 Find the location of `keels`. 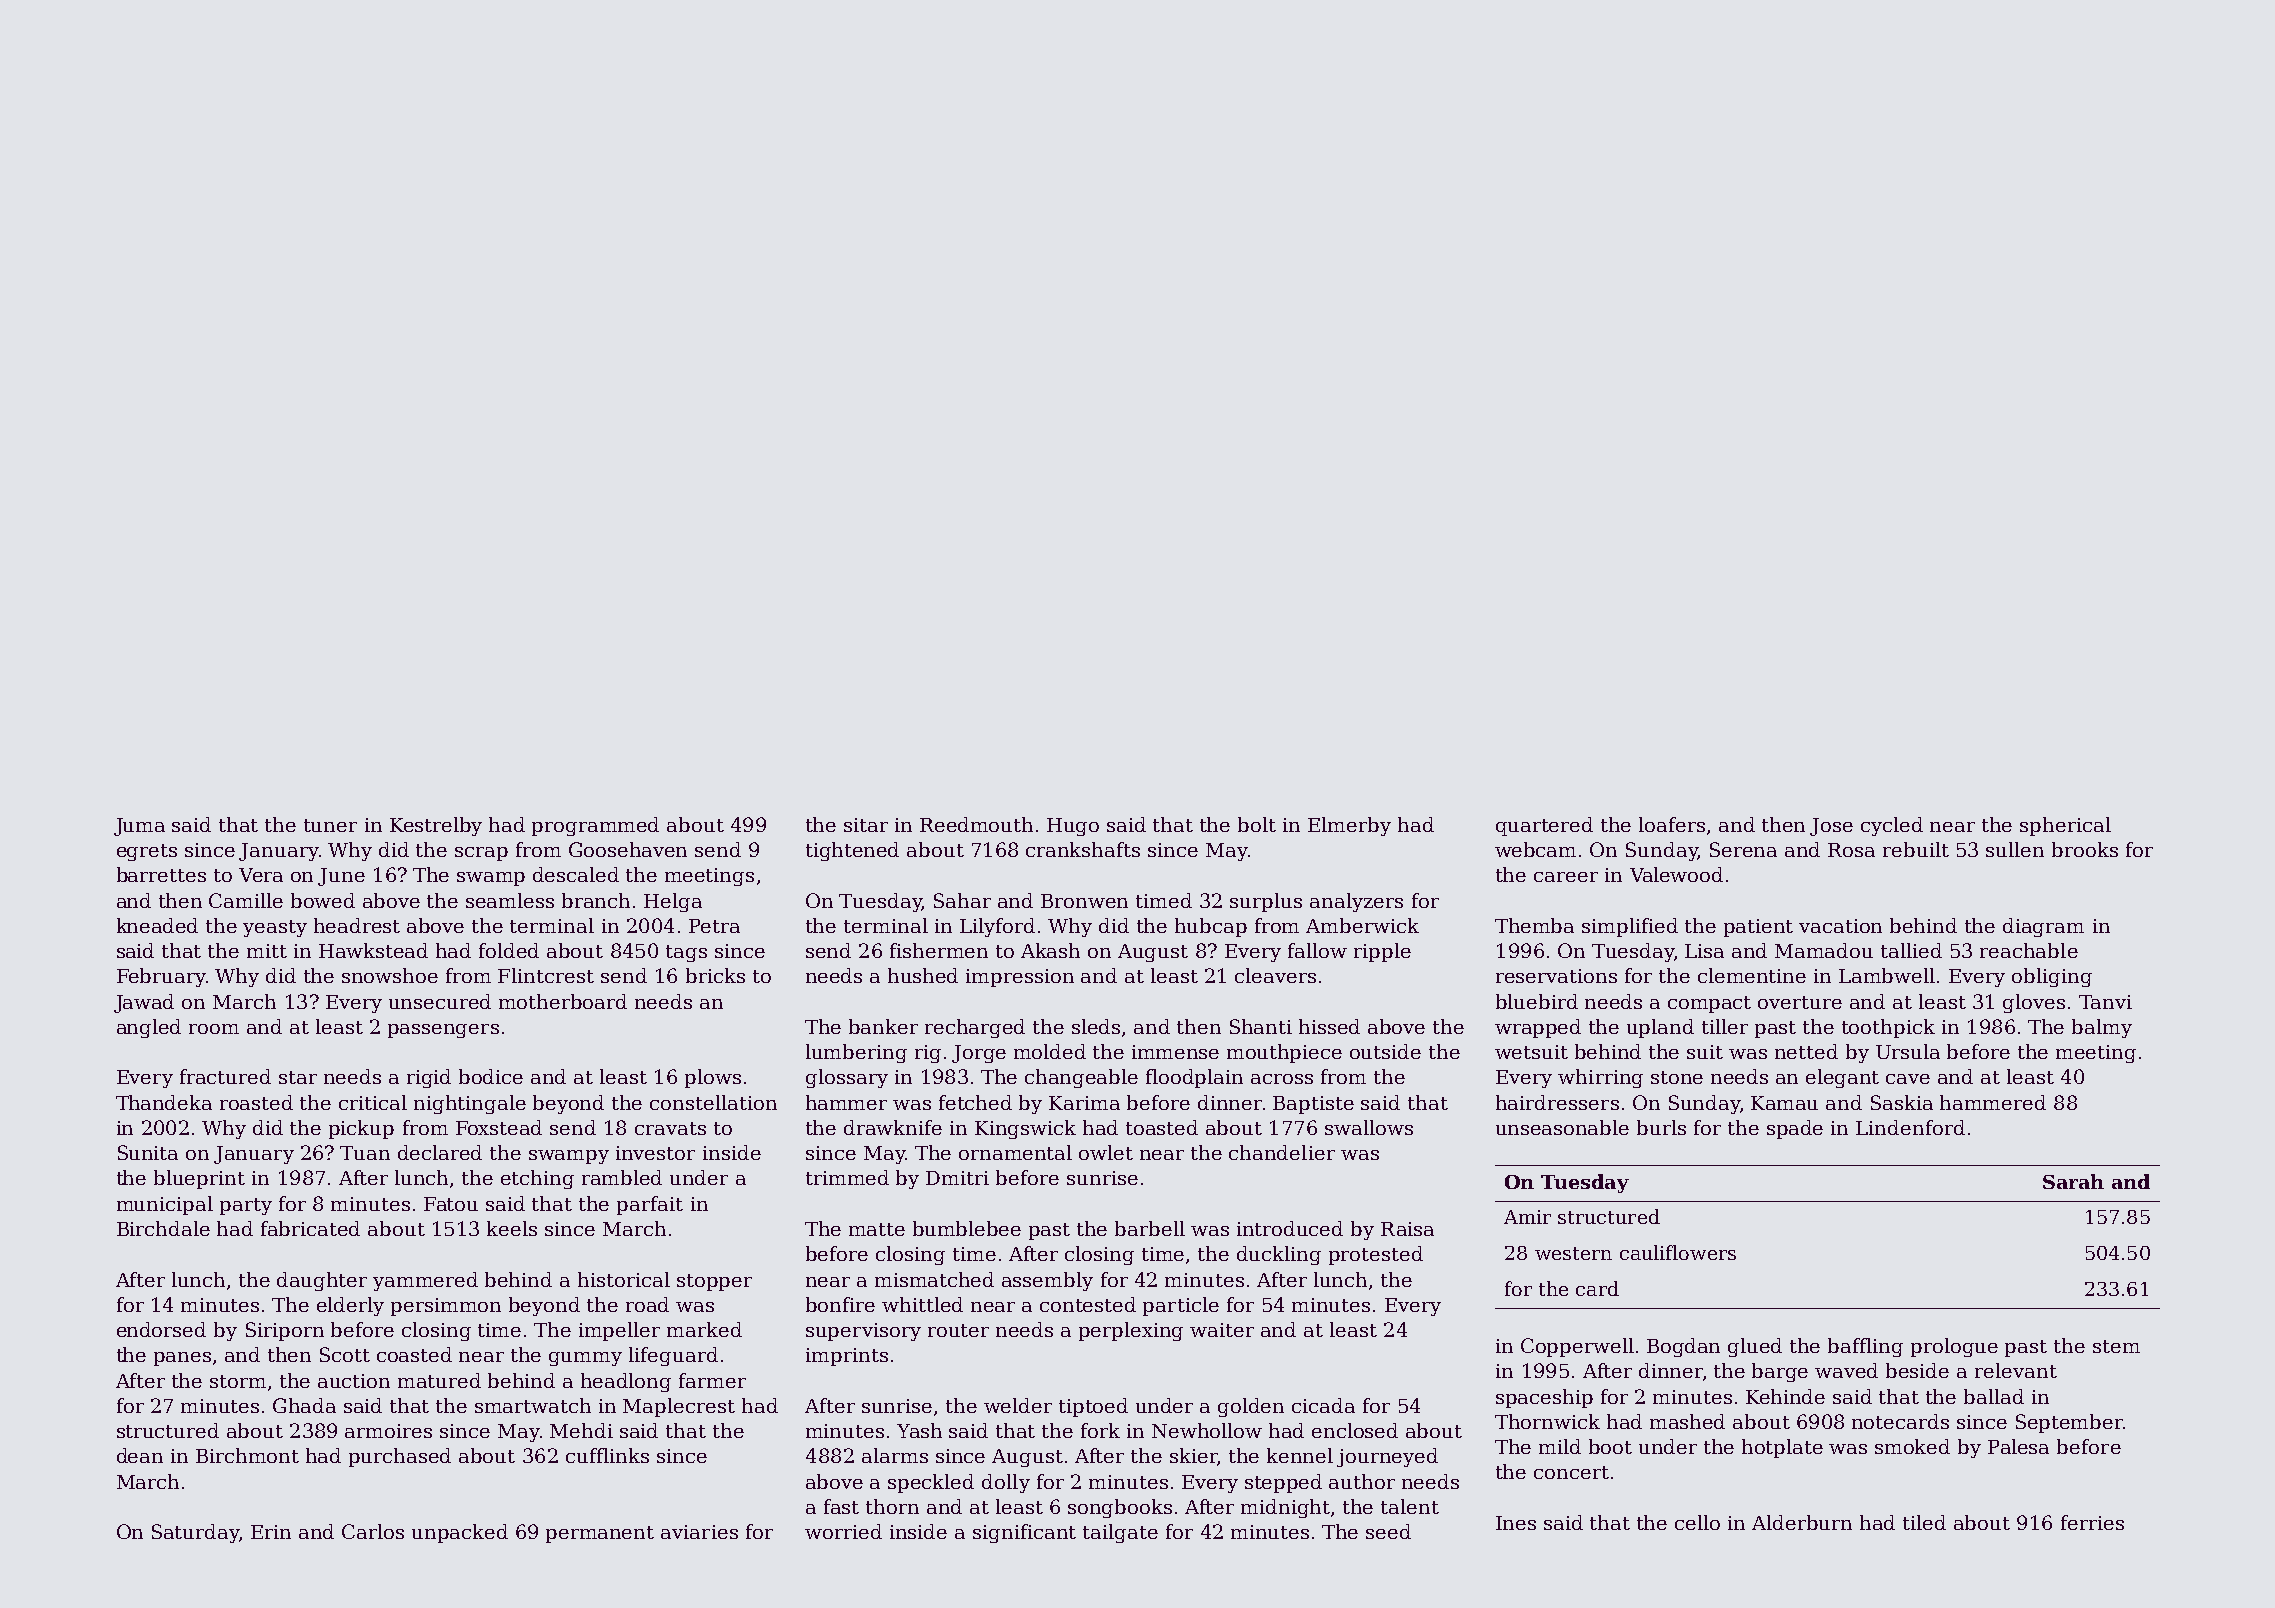

keels is located at coordinates (512, 1228).
